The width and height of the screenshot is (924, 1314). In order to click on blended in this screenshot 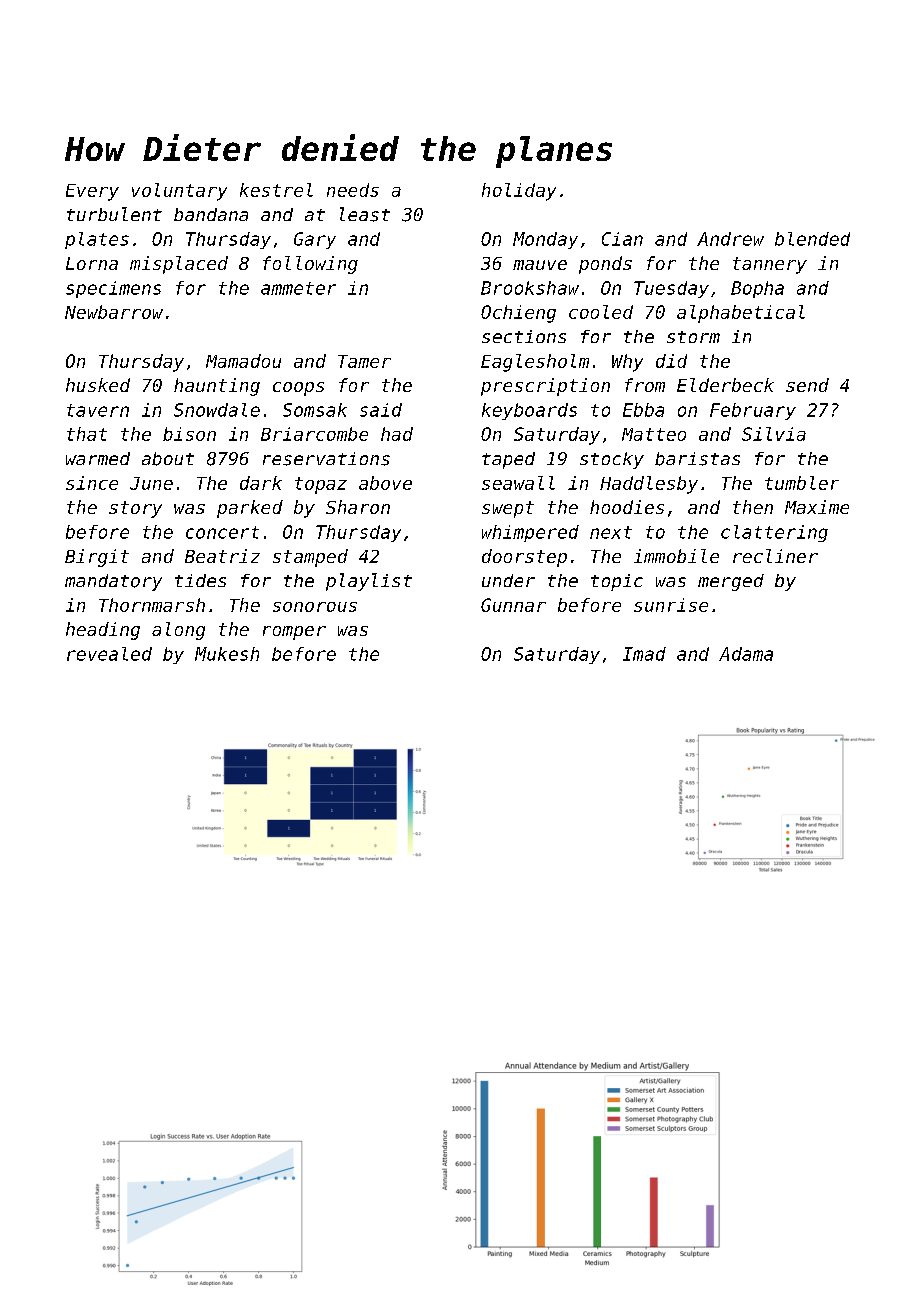, I will do `click(812, 239)`.
